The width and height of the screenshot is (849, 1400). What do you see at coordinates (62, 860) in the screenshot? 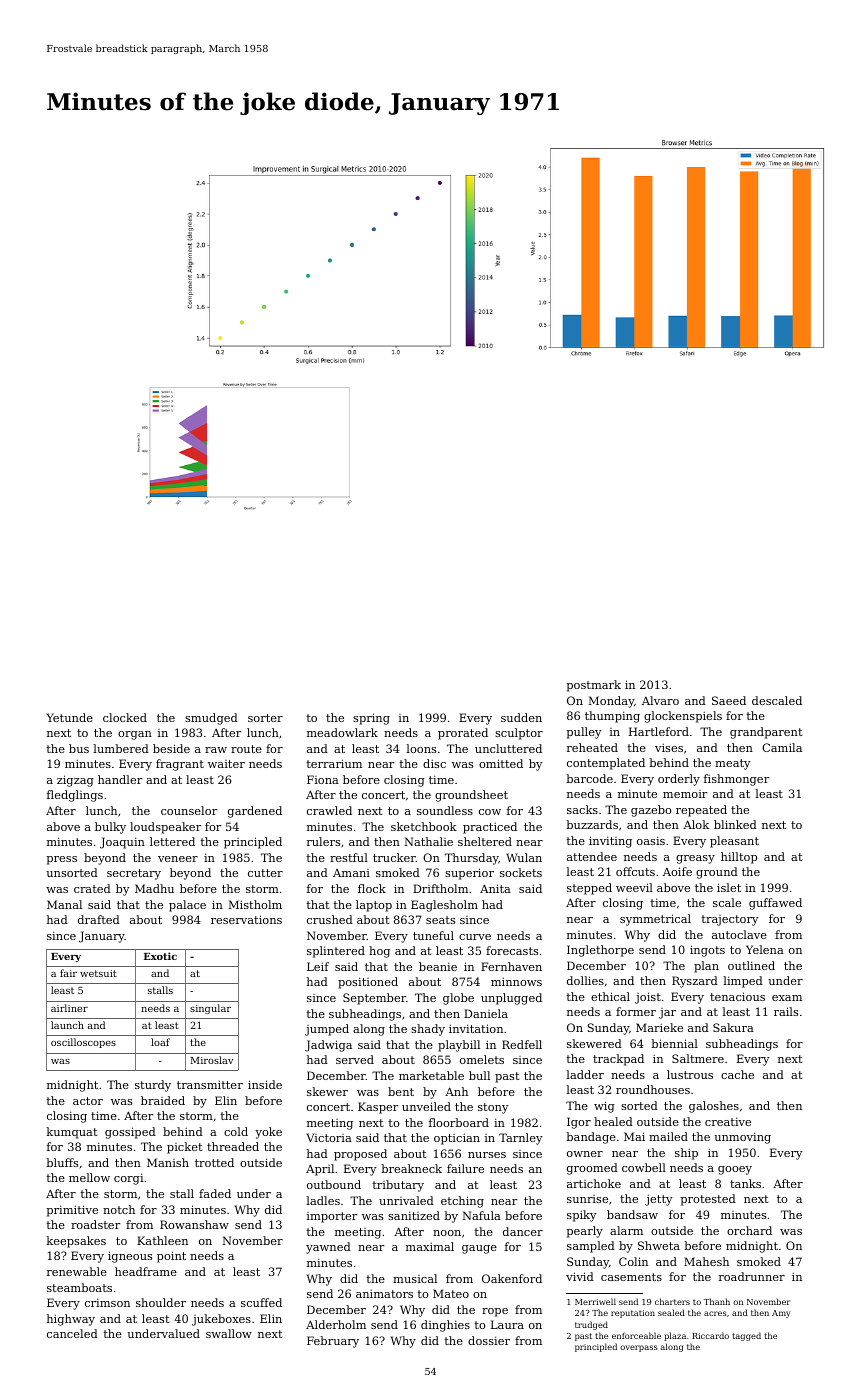
I see `press` at bounding box center [62, 860].
